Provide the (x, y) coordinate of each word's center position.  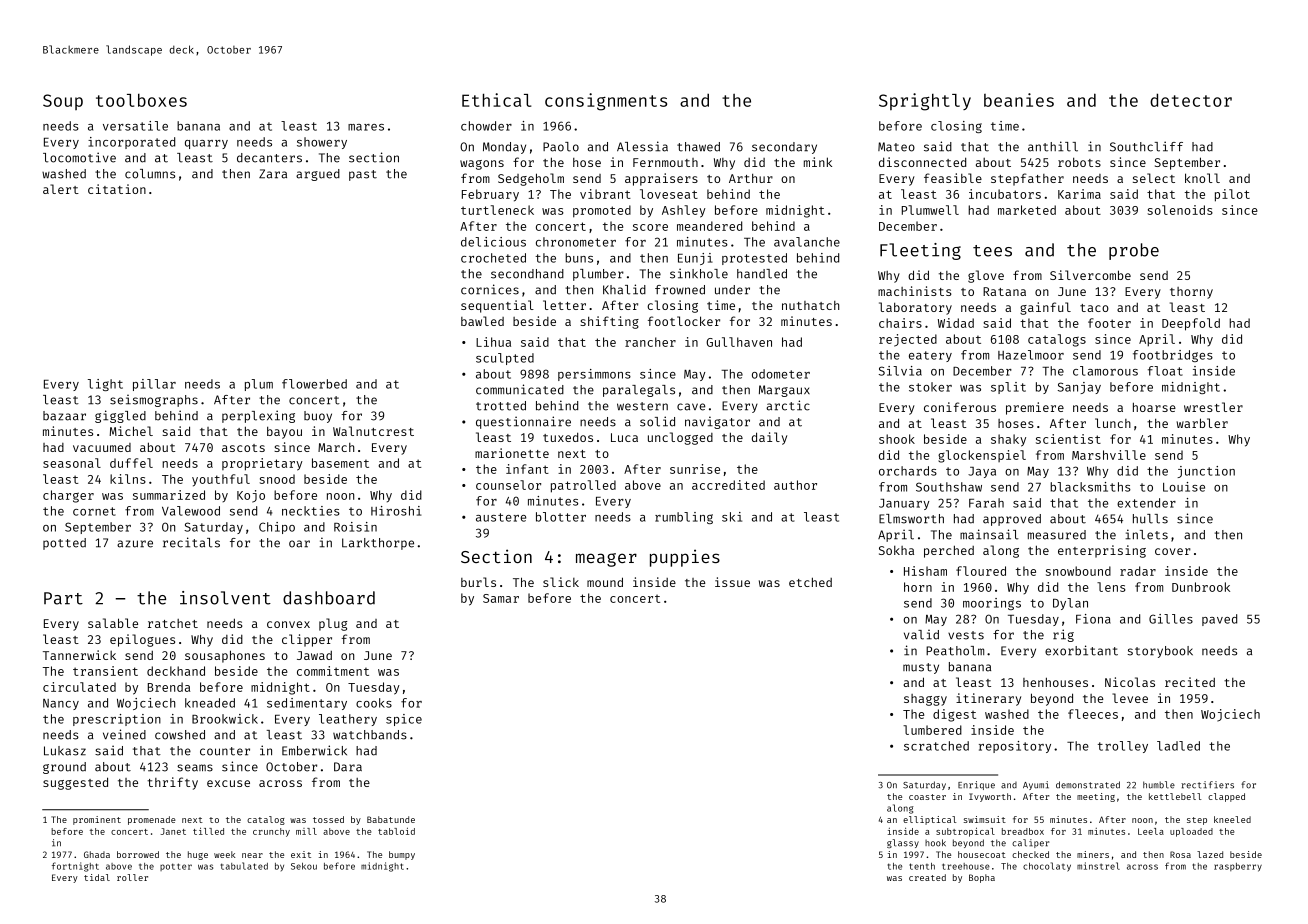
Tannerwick (79, 655)
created (927, 877)
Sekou (304, 866)
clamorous (1105, 371)
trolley (1123, 747)
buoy (318, 417)
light (105, 385)
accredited (728, 485)
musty (921, 668)
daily (769, 438)
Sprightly (925, 102)
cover (1173, 551)
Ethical (497, 100)
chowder (486, 126)
